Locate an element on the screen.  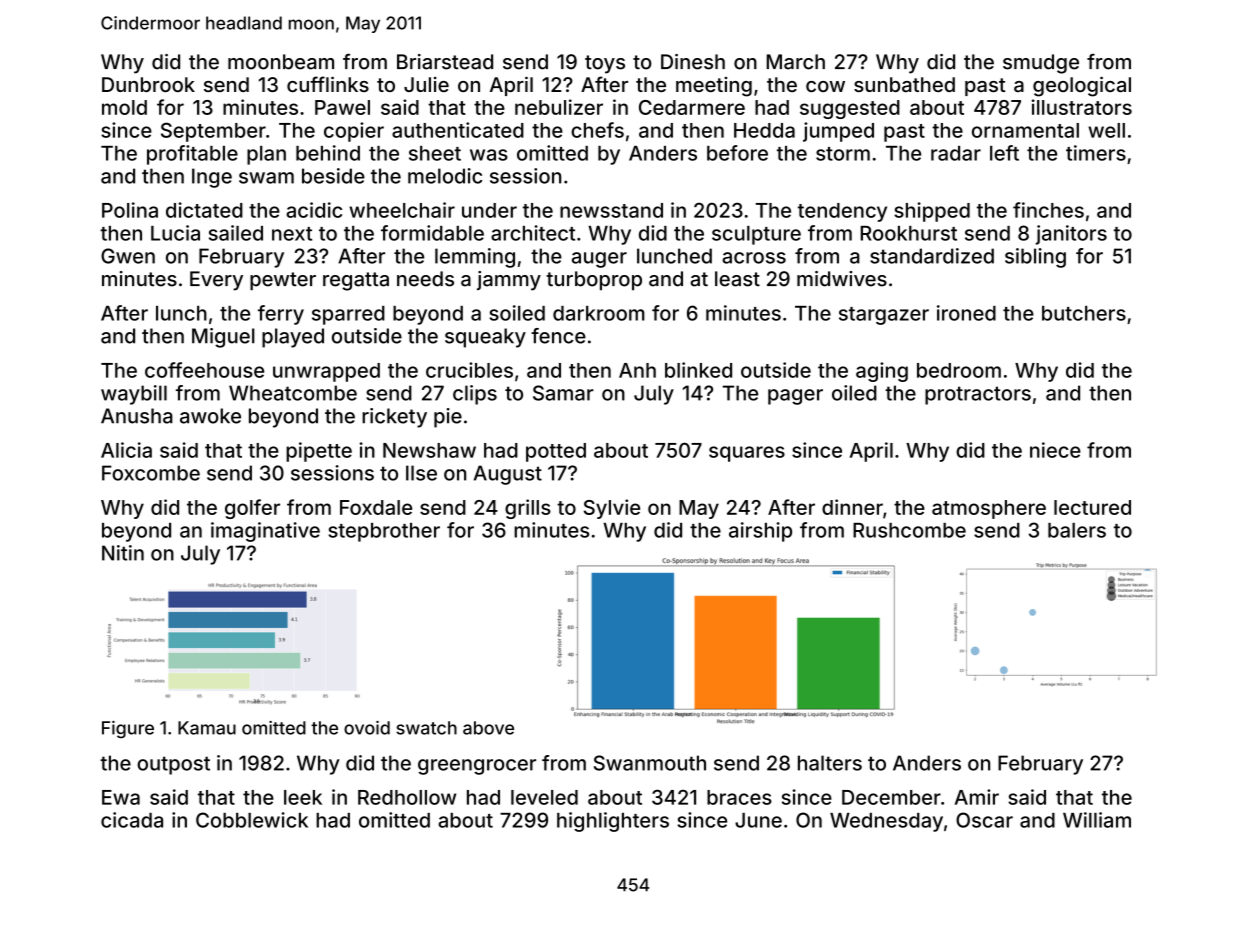
was is located at coordinates (489, 155).
